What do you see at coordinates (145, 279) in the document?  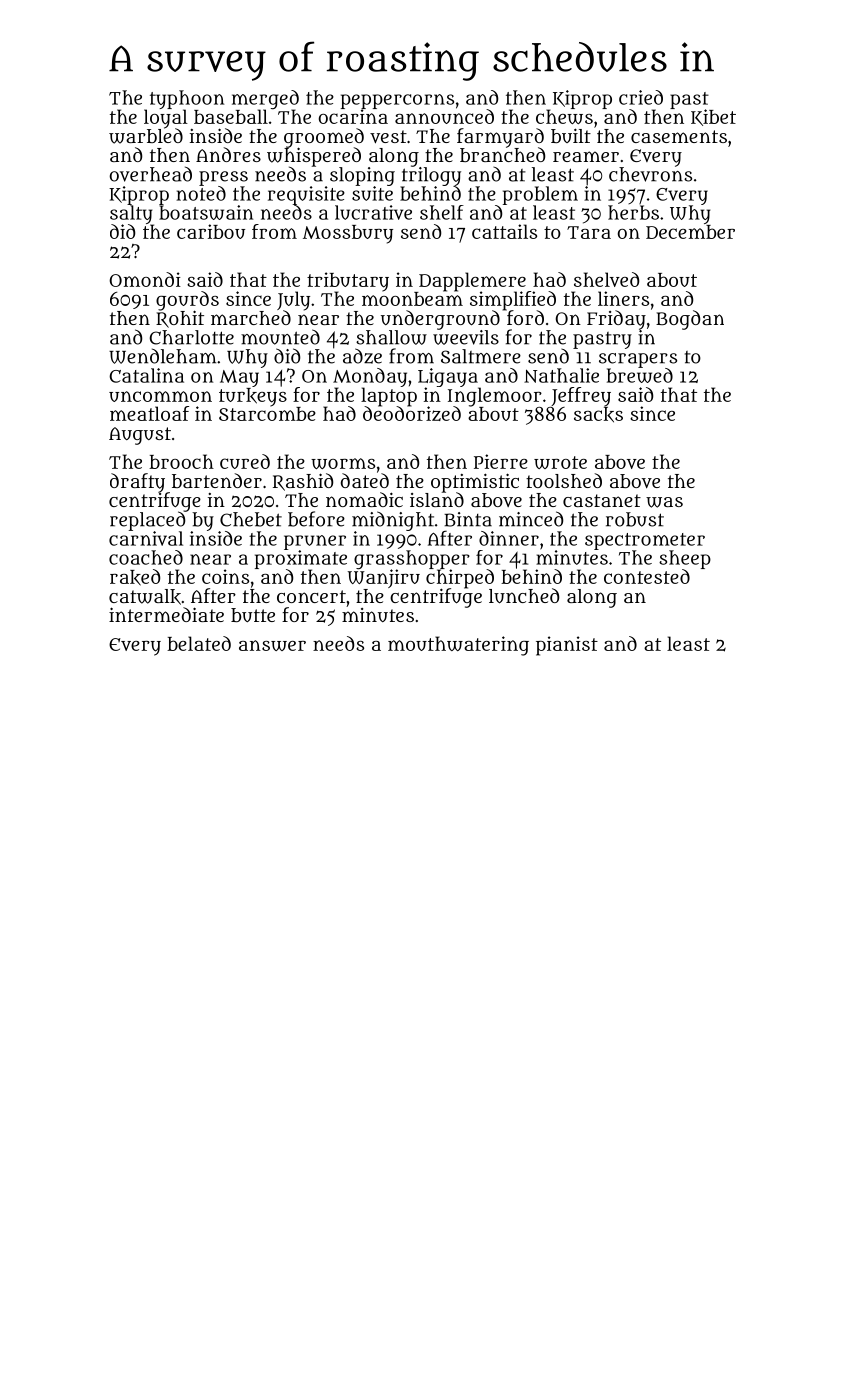 I see `Omondi` at bounding box center [145, 279].
